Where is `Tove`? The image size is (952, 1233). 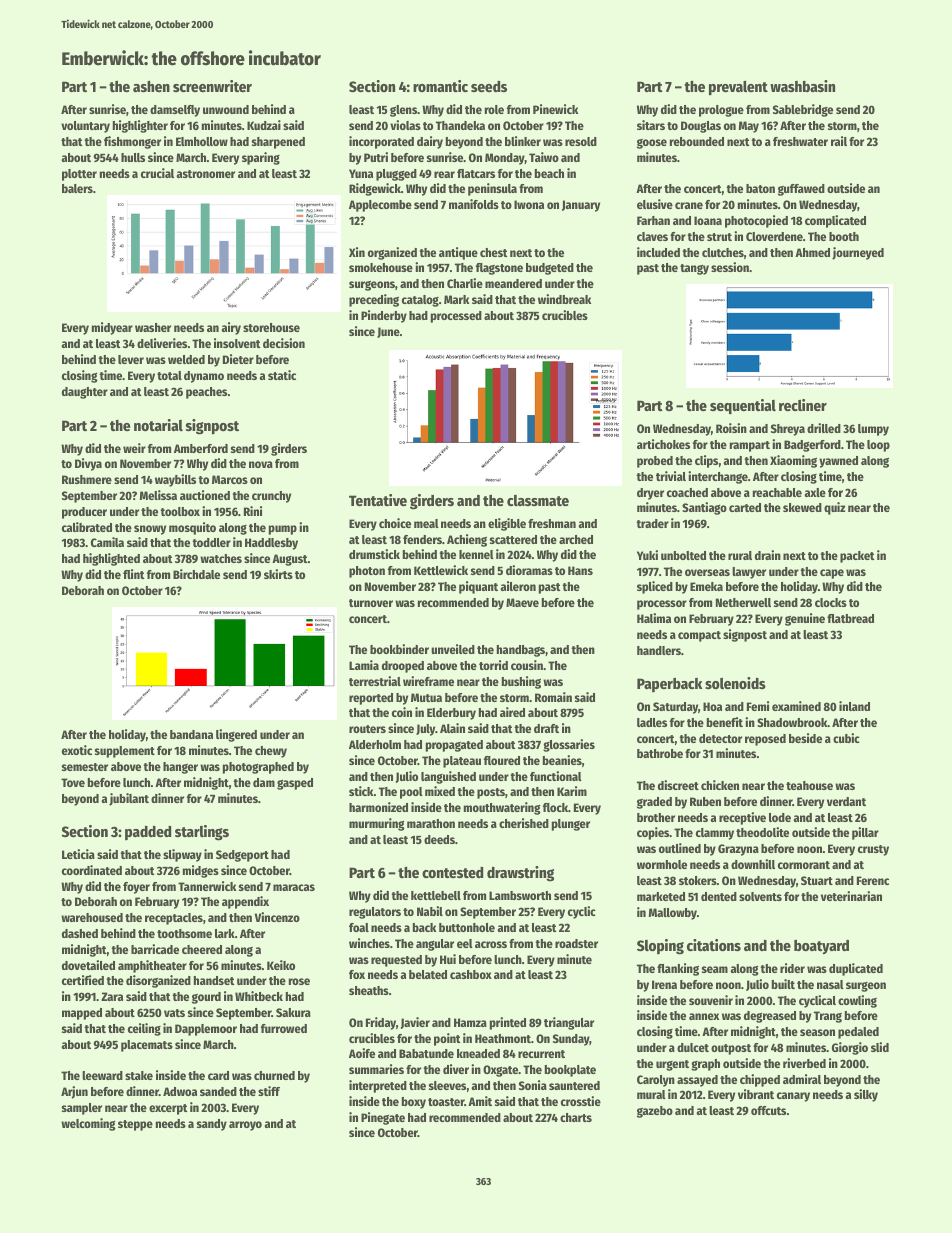
Tove is located at coordinates (73, 782).
